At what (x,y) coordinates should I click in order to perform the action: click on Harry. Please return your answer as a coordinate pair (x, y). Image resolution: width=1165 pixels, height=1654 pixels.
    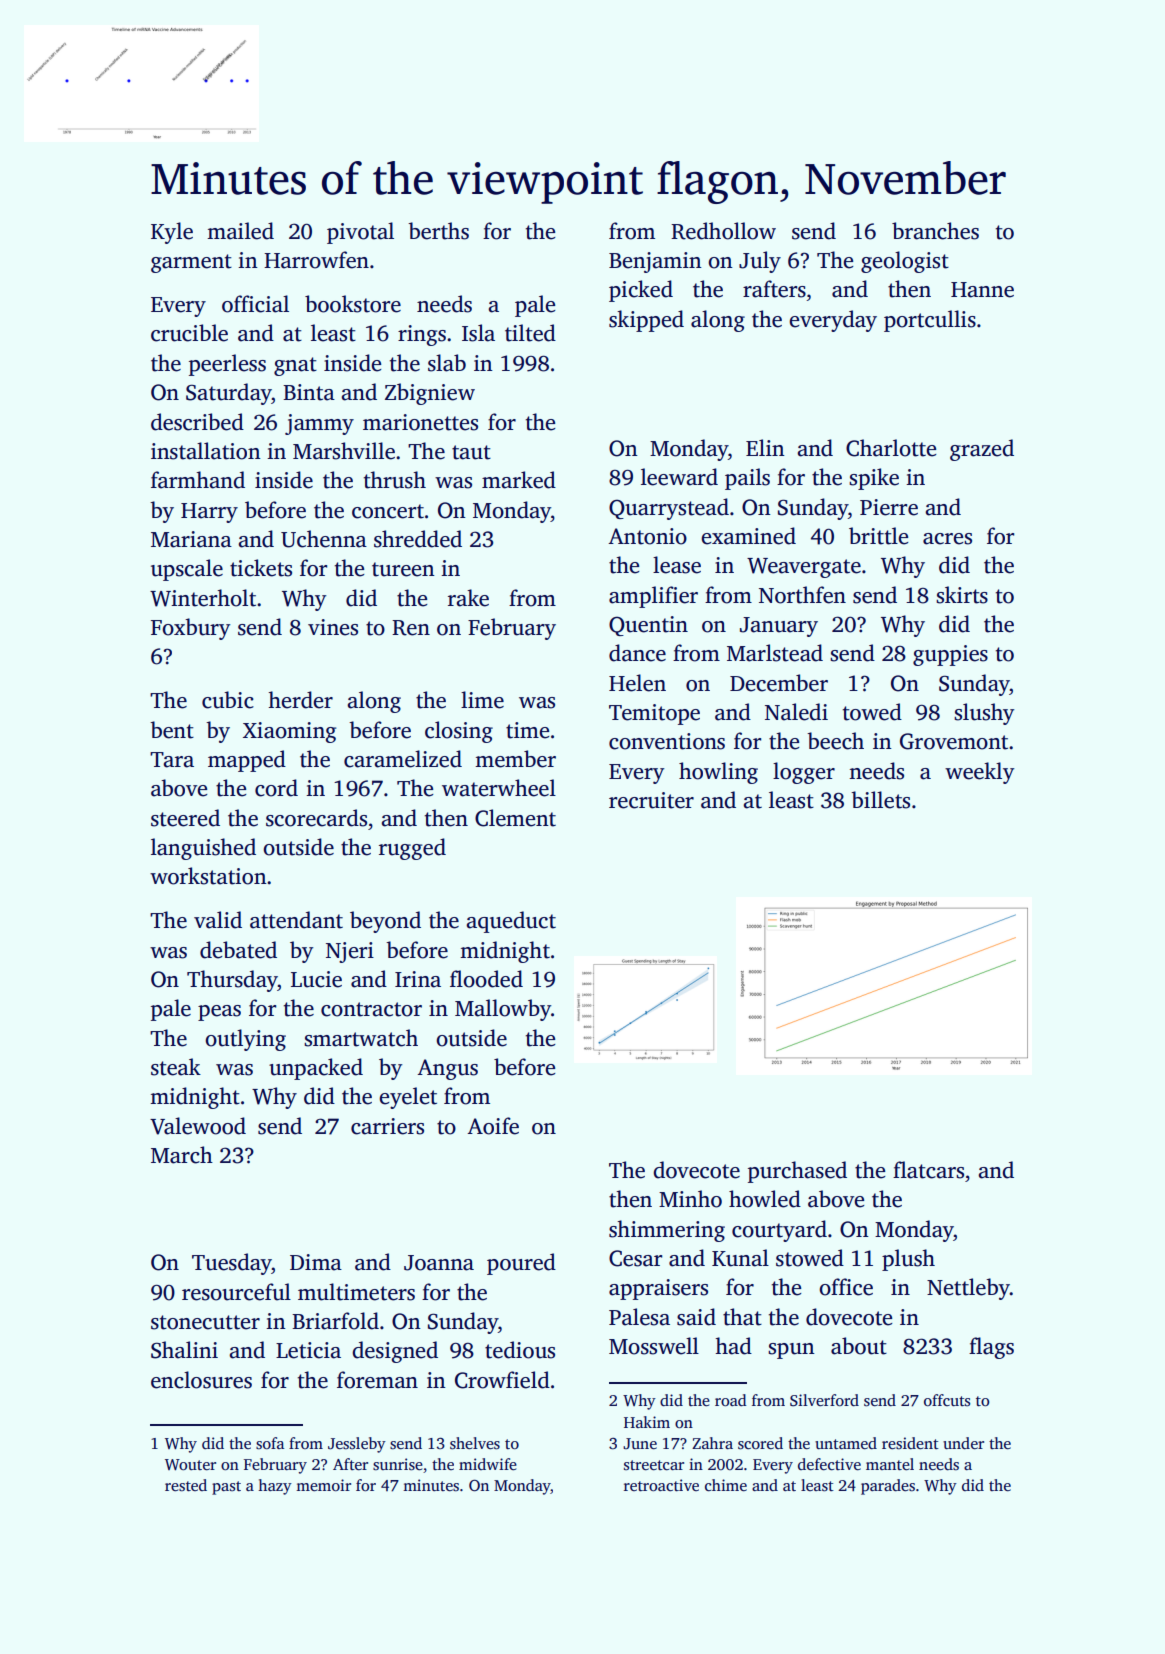
    Looking at the image, I should click on (209, 513).
